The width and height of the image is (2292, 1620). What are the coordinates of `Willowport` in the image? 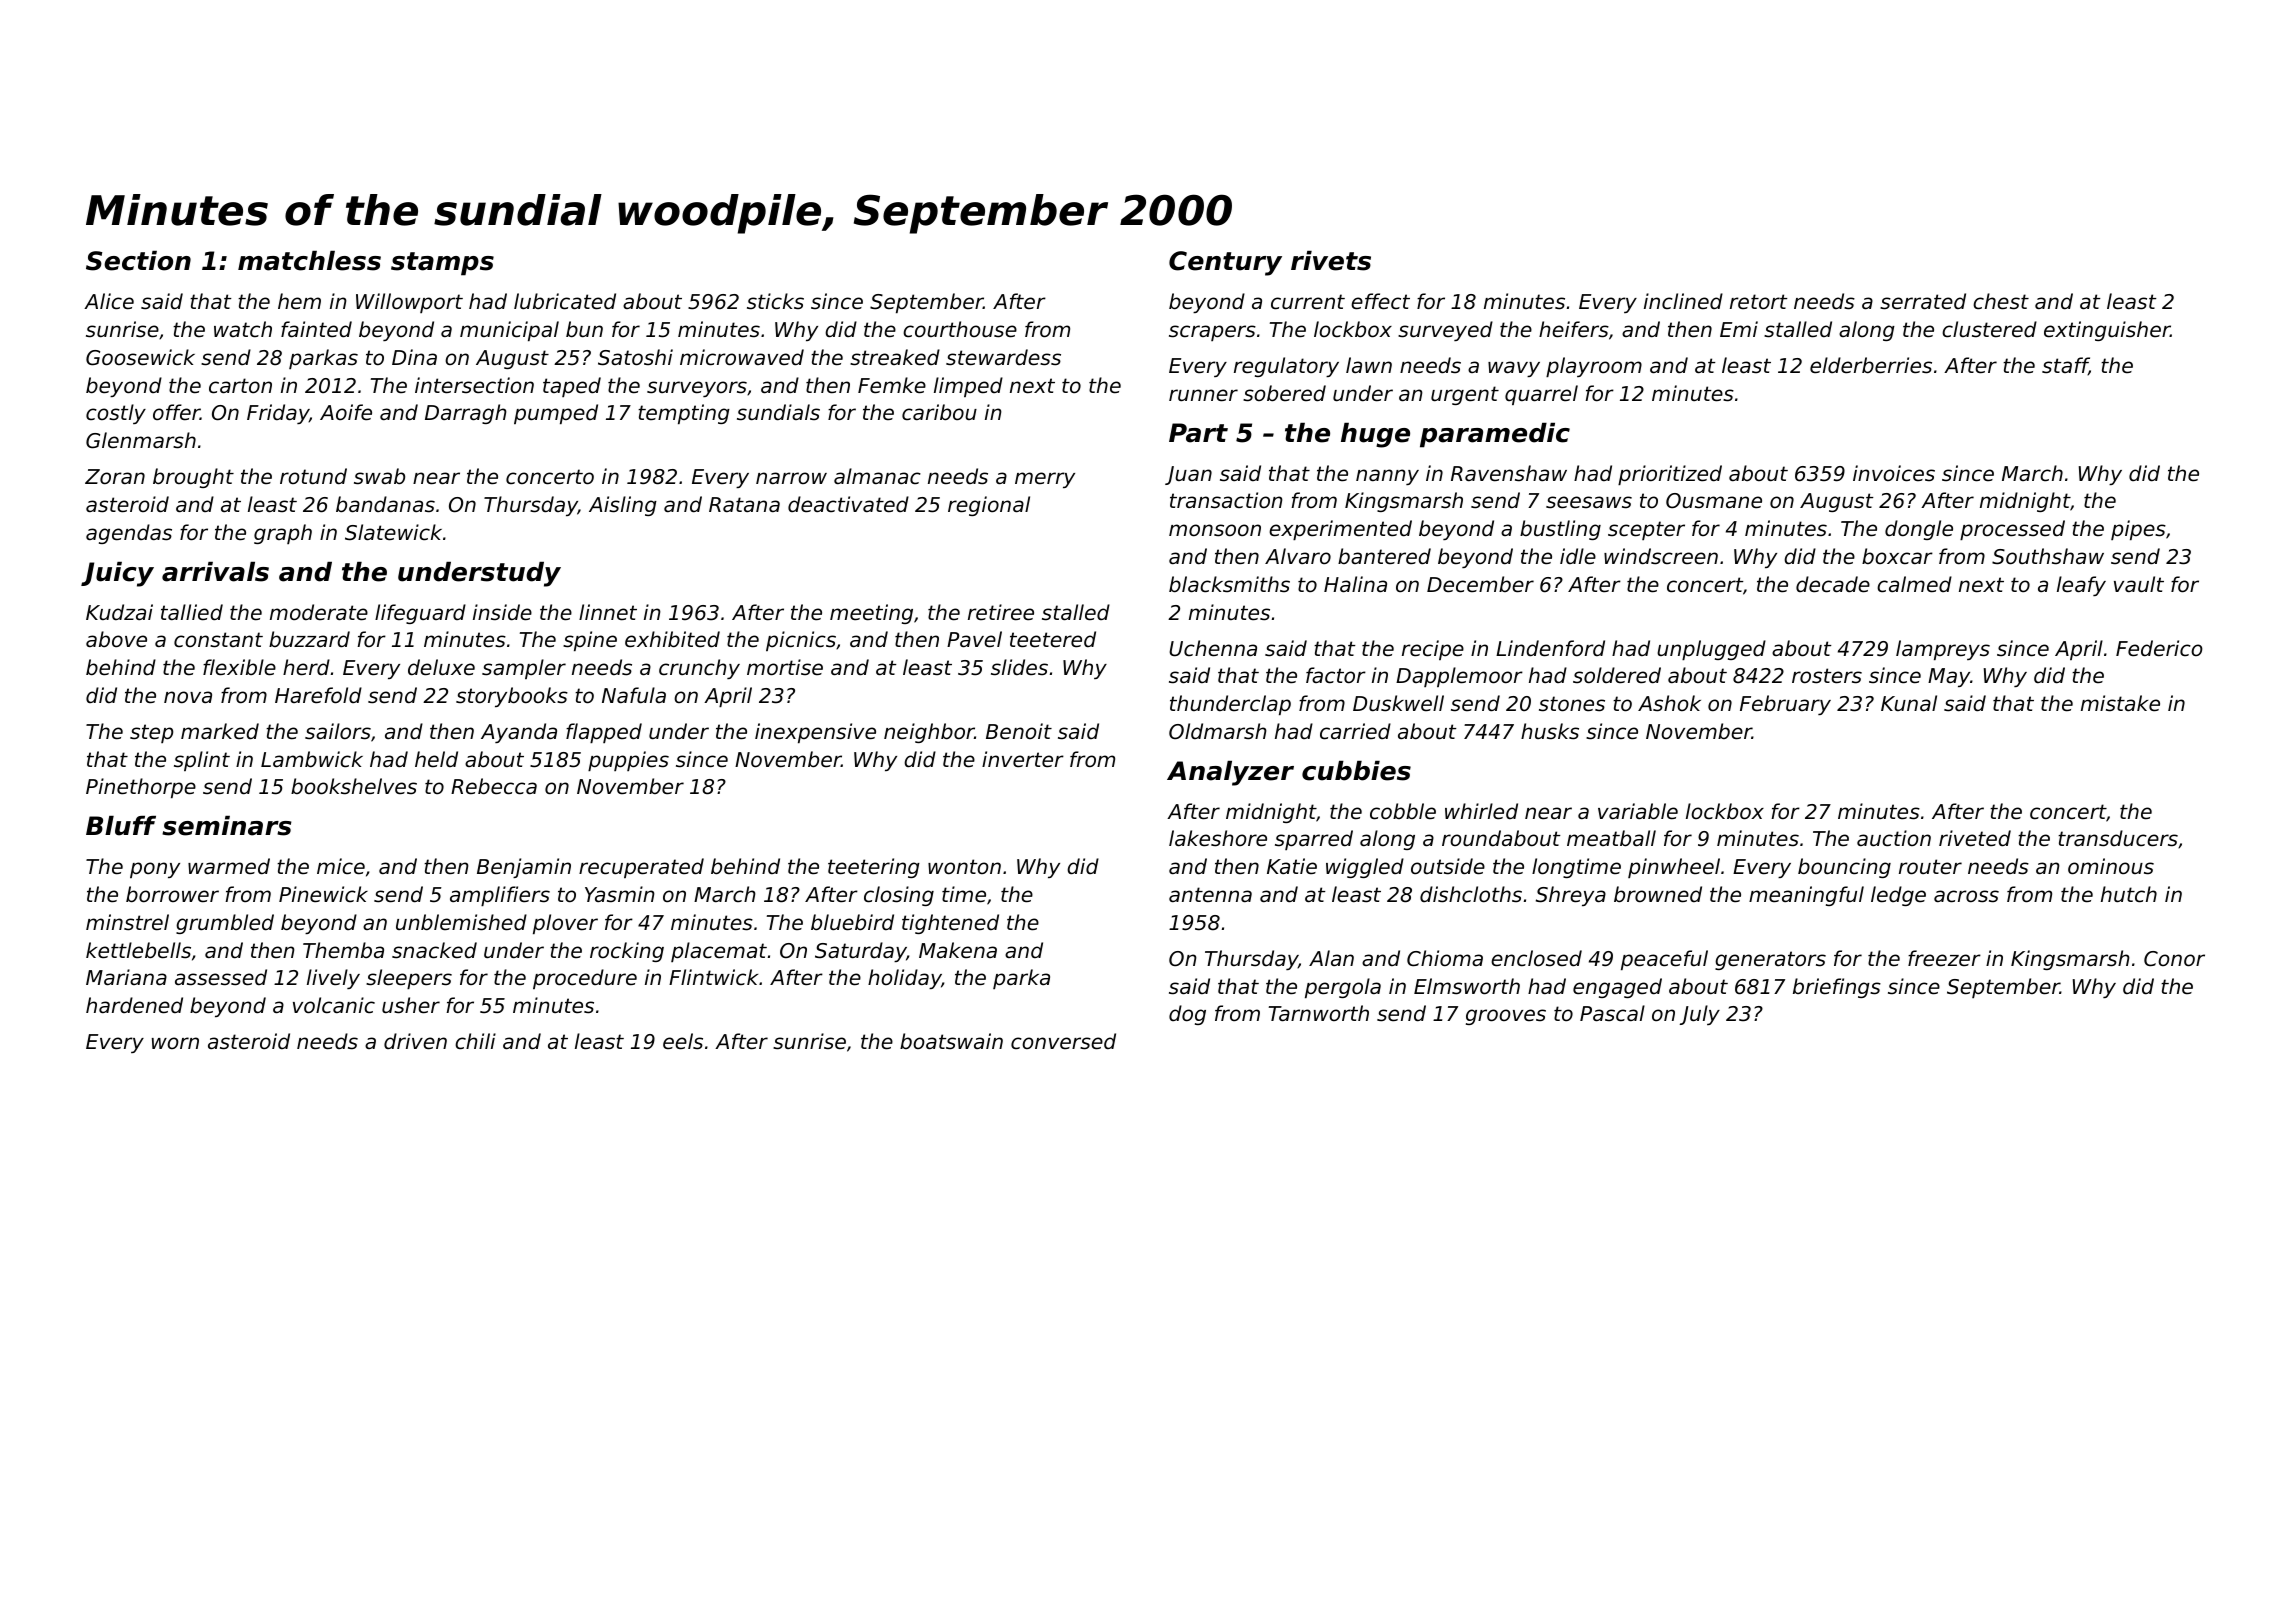 It's located at (409, 303).
